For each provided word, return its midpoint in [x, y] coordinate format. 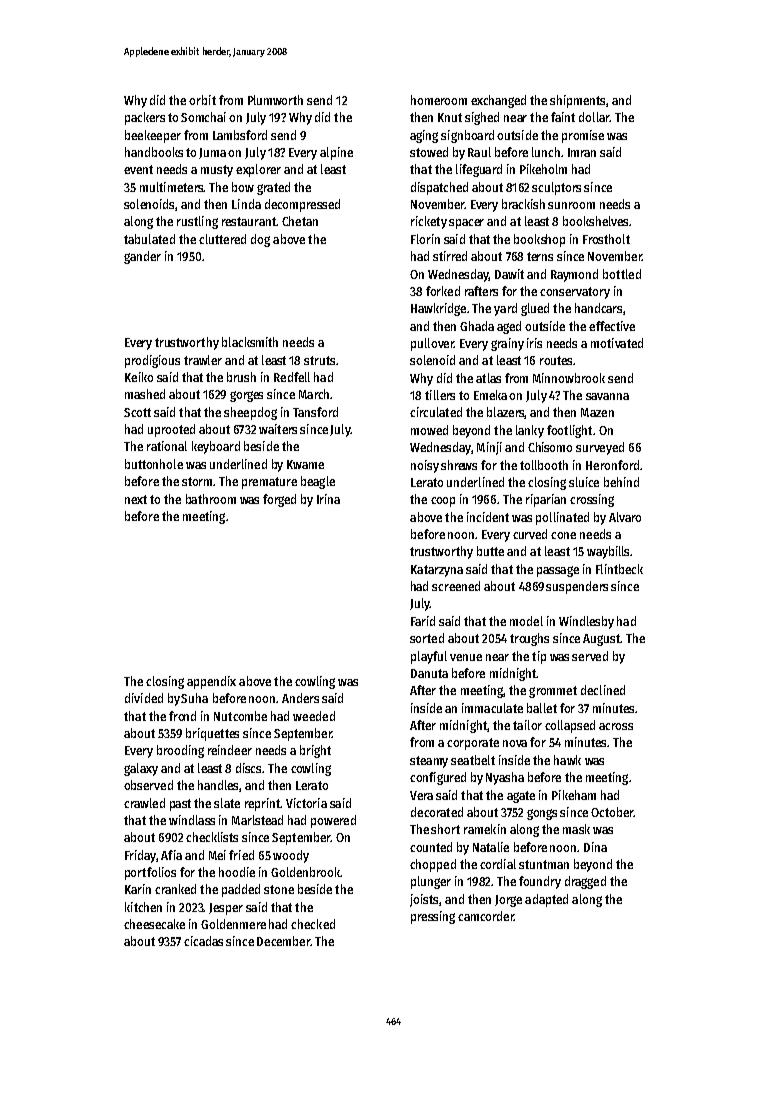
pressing [433, 917]
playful [429, 657]
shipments [578, 101]
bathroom [211, 499]
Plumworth [275, 100]
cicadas [203, 941]
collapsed [570, 726]
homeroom [439, 100]
